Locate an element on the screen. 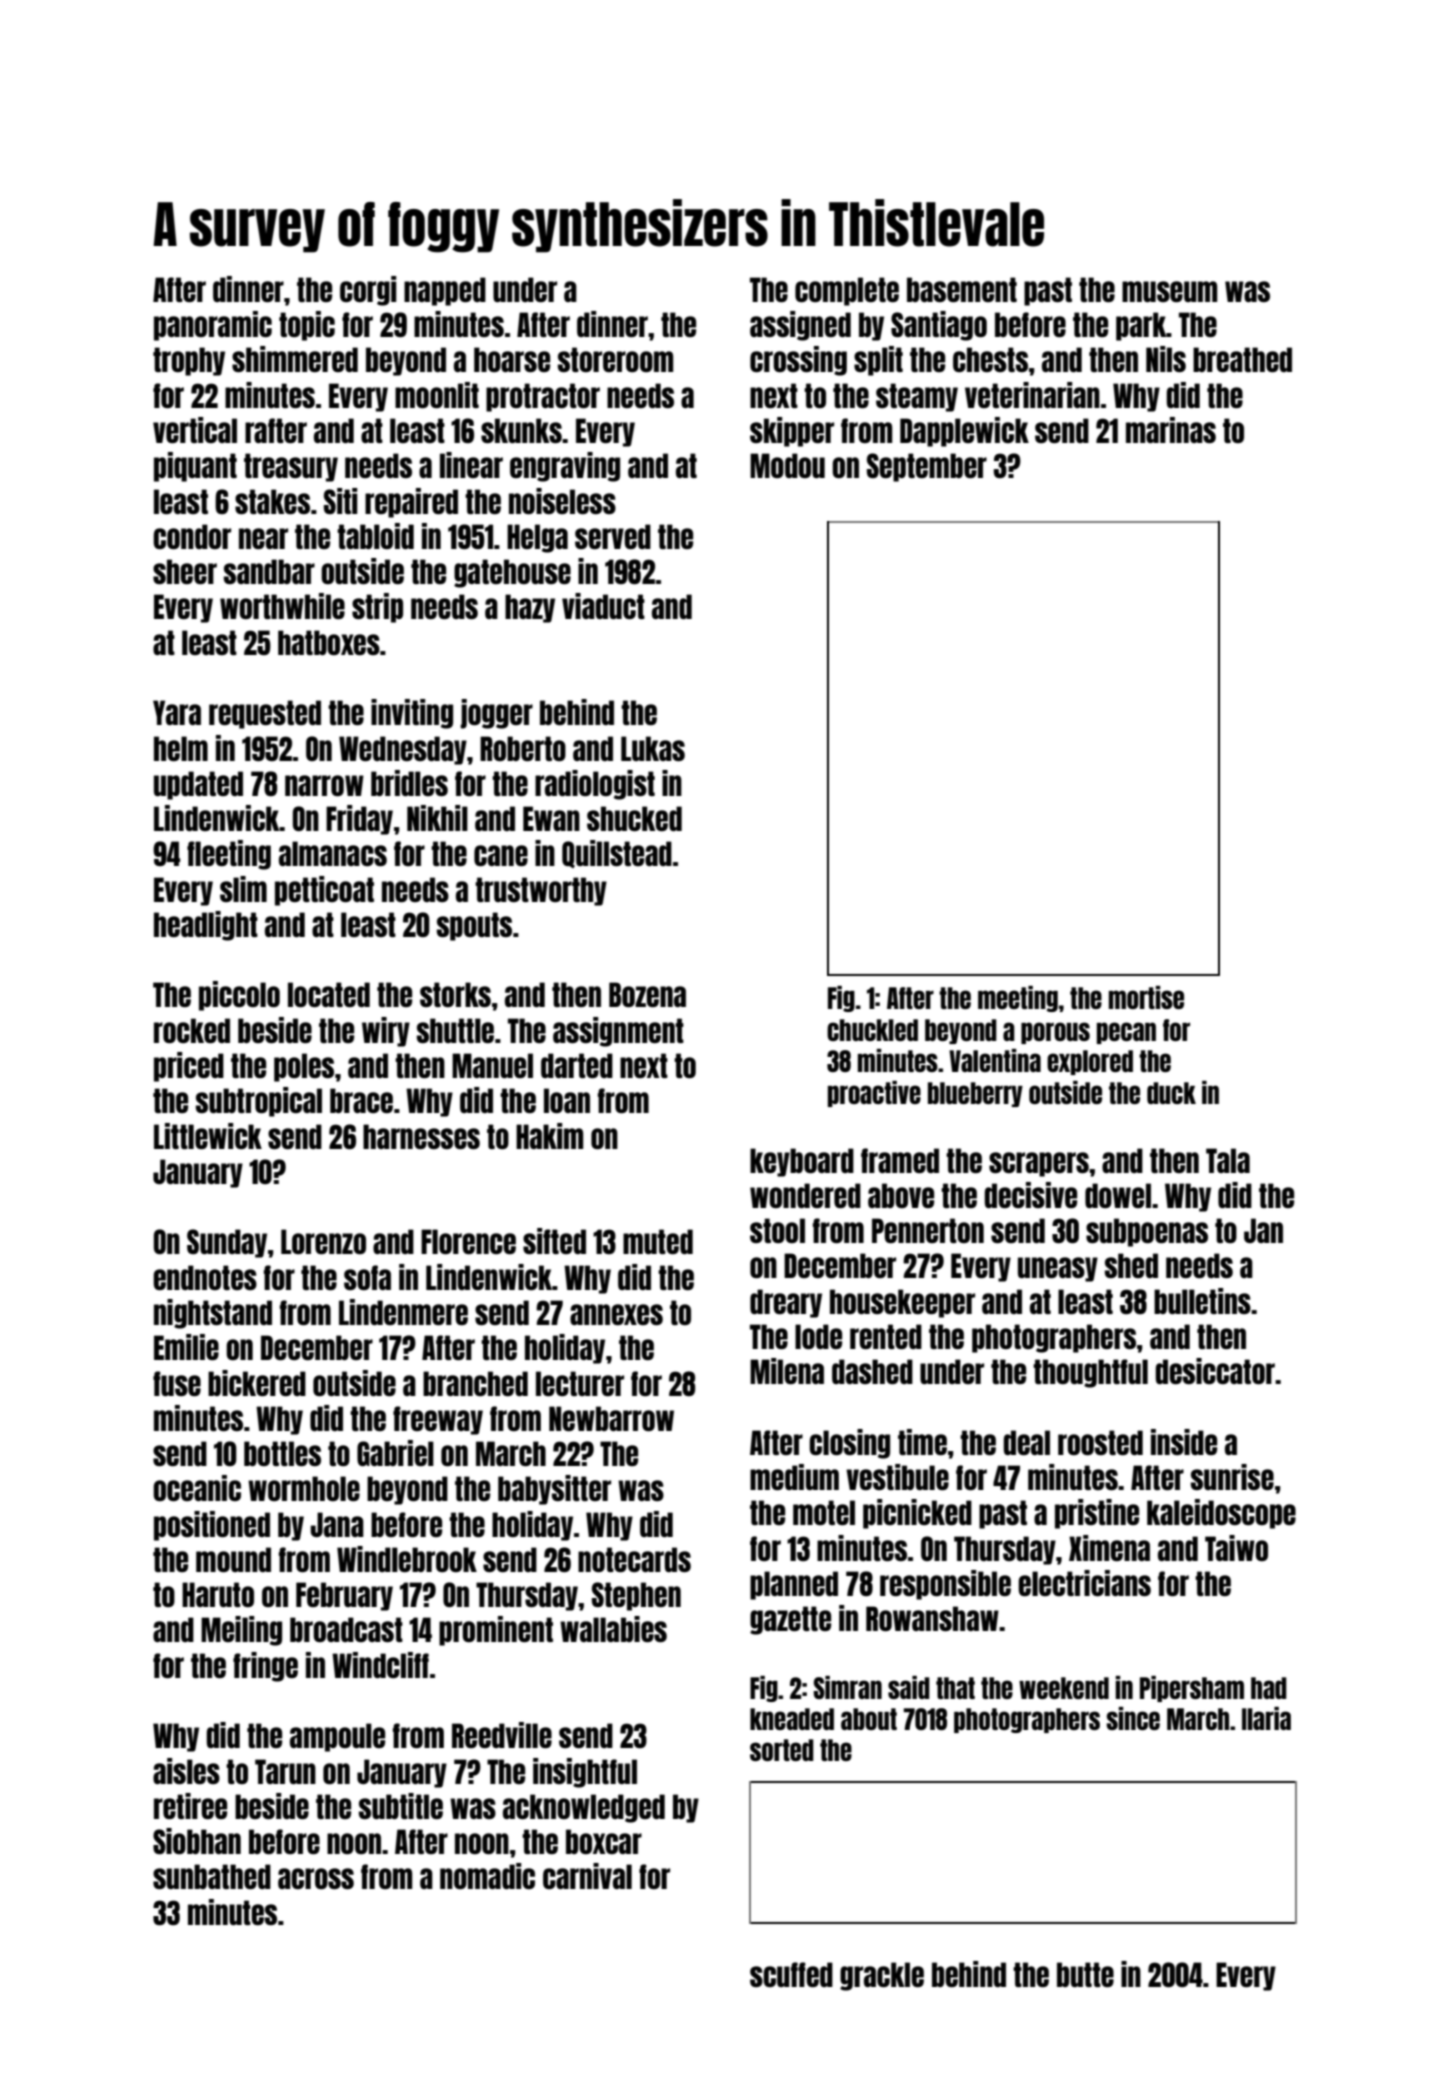 The image size is (1450, 2100). panoramic is located at coordinates (213, 326).
